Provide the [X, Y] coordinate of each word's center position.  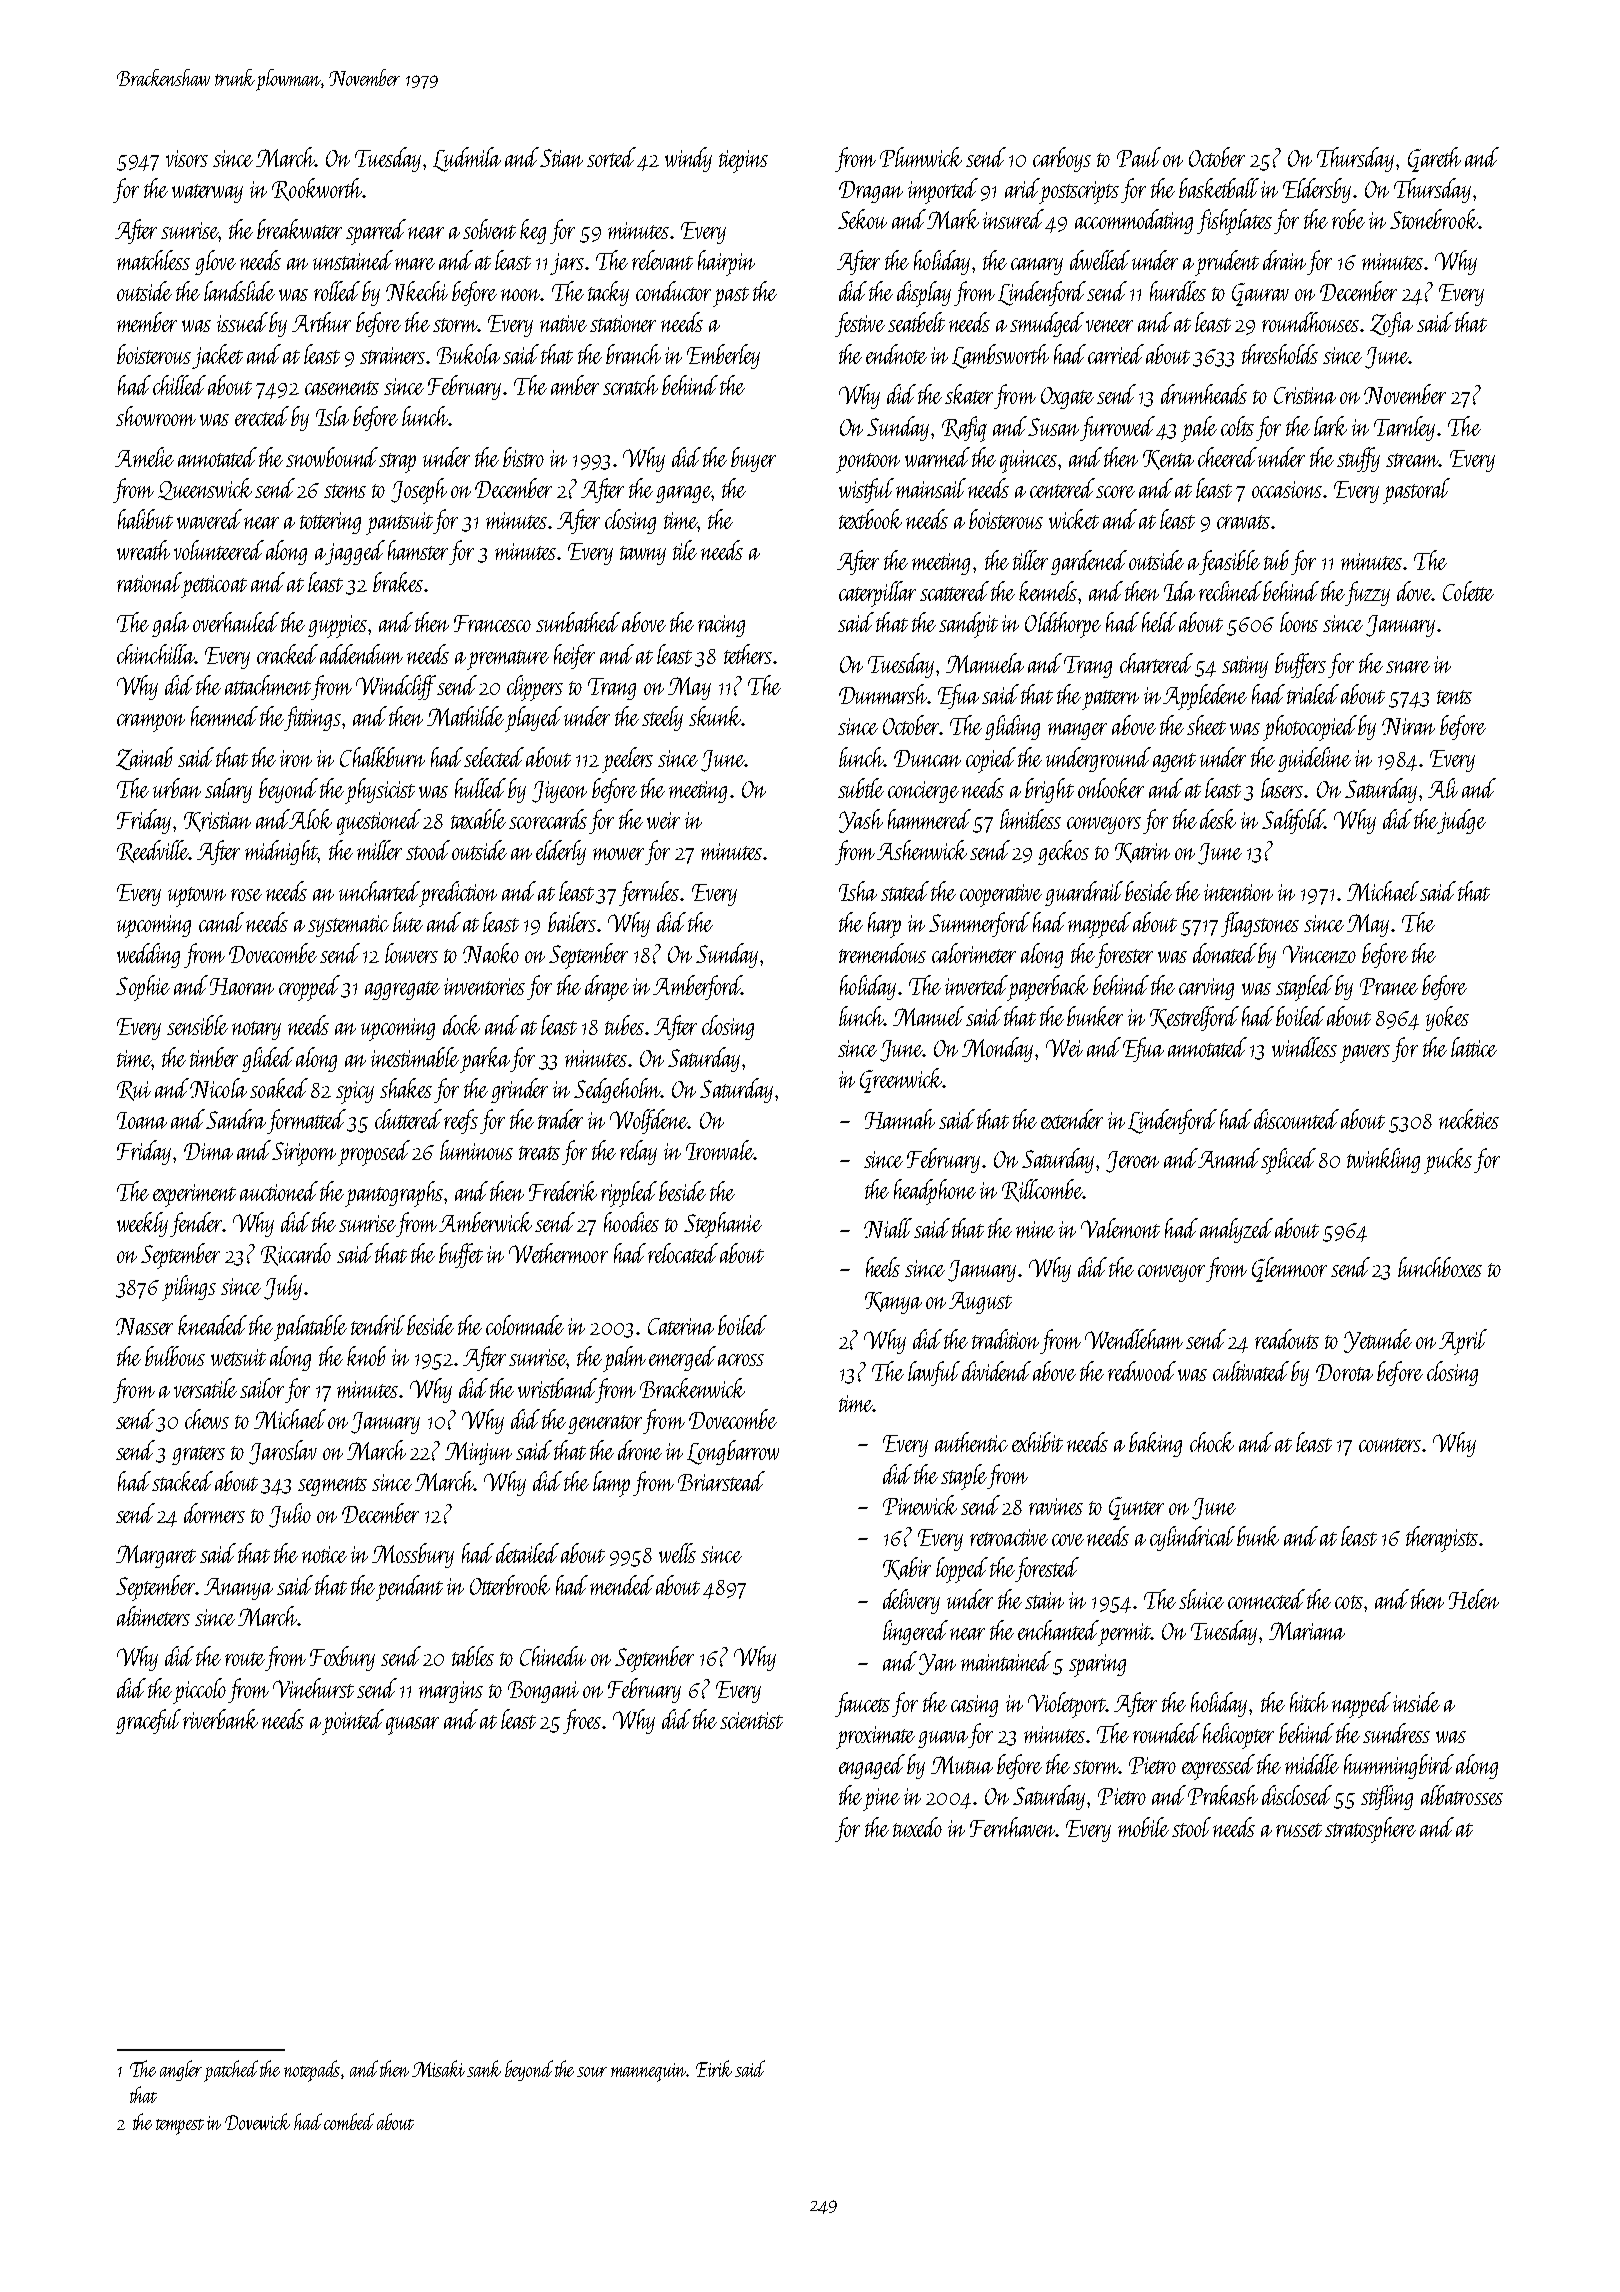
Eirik [714, 2068]
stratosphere [1370, 1830]
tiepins [743, 161]
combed [349, 2121]
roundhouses [1310, 322]
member [147, 322]
